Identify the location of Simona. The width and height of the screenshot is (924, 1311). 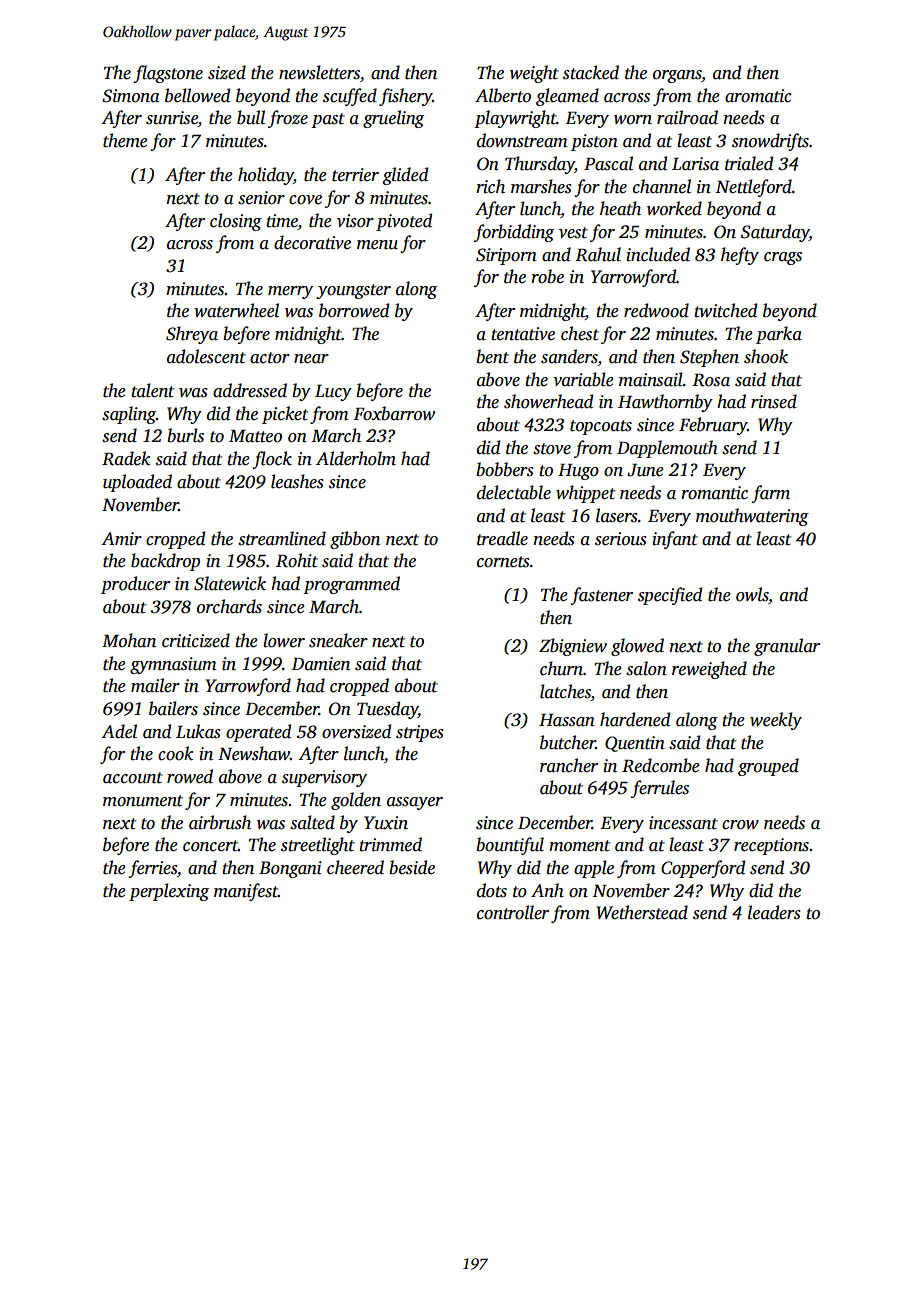
(131, 96).
